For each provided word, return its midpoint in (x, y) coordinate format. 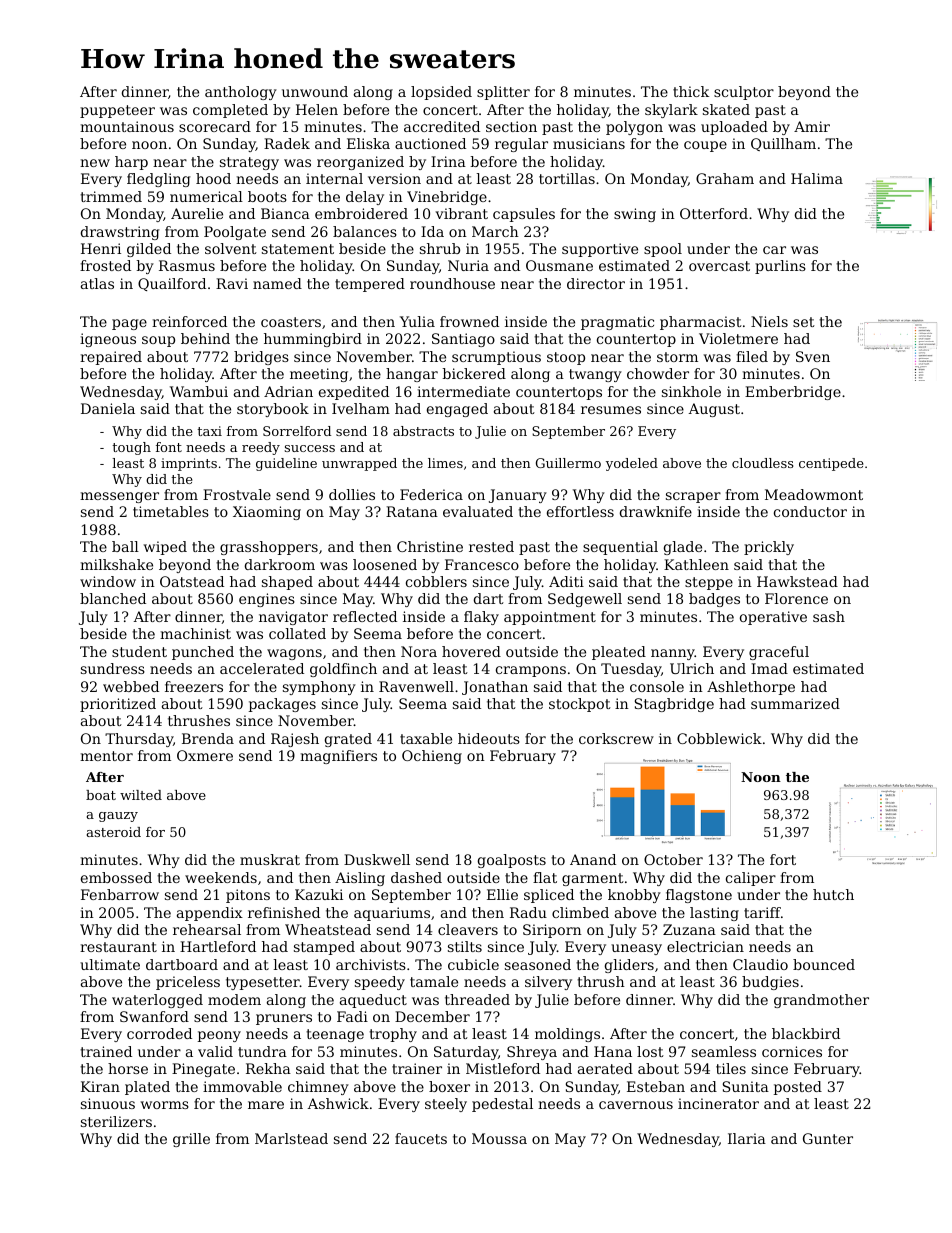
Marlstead (291, 1138)
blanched (113, 598)
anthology (241, 93)
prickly (769, 548)
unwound (315, 91)
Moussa (499, 1138)
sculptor (744, 93)
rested (491, 546)
